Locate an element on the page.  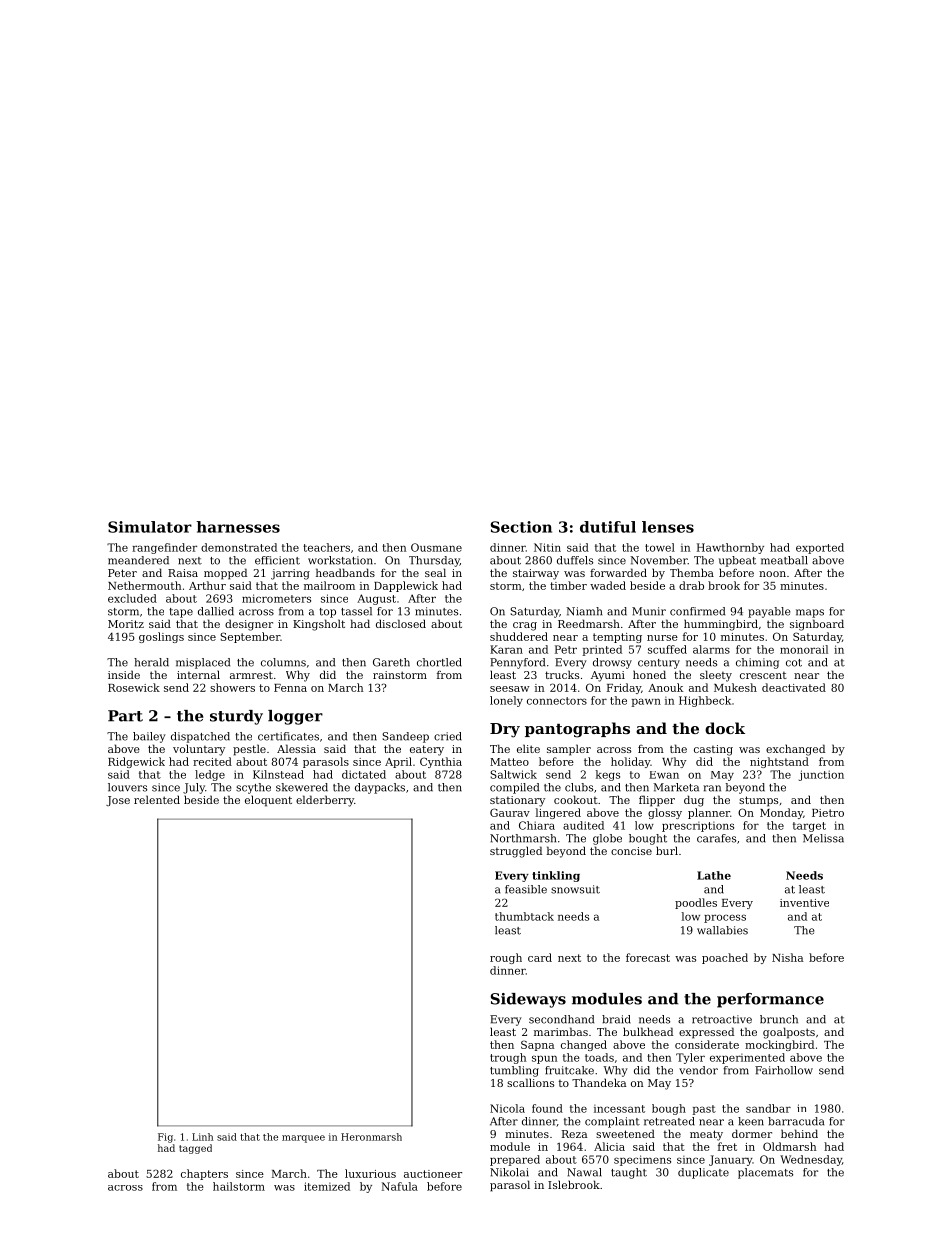
Simulator is located at coordinates (150, 527).
